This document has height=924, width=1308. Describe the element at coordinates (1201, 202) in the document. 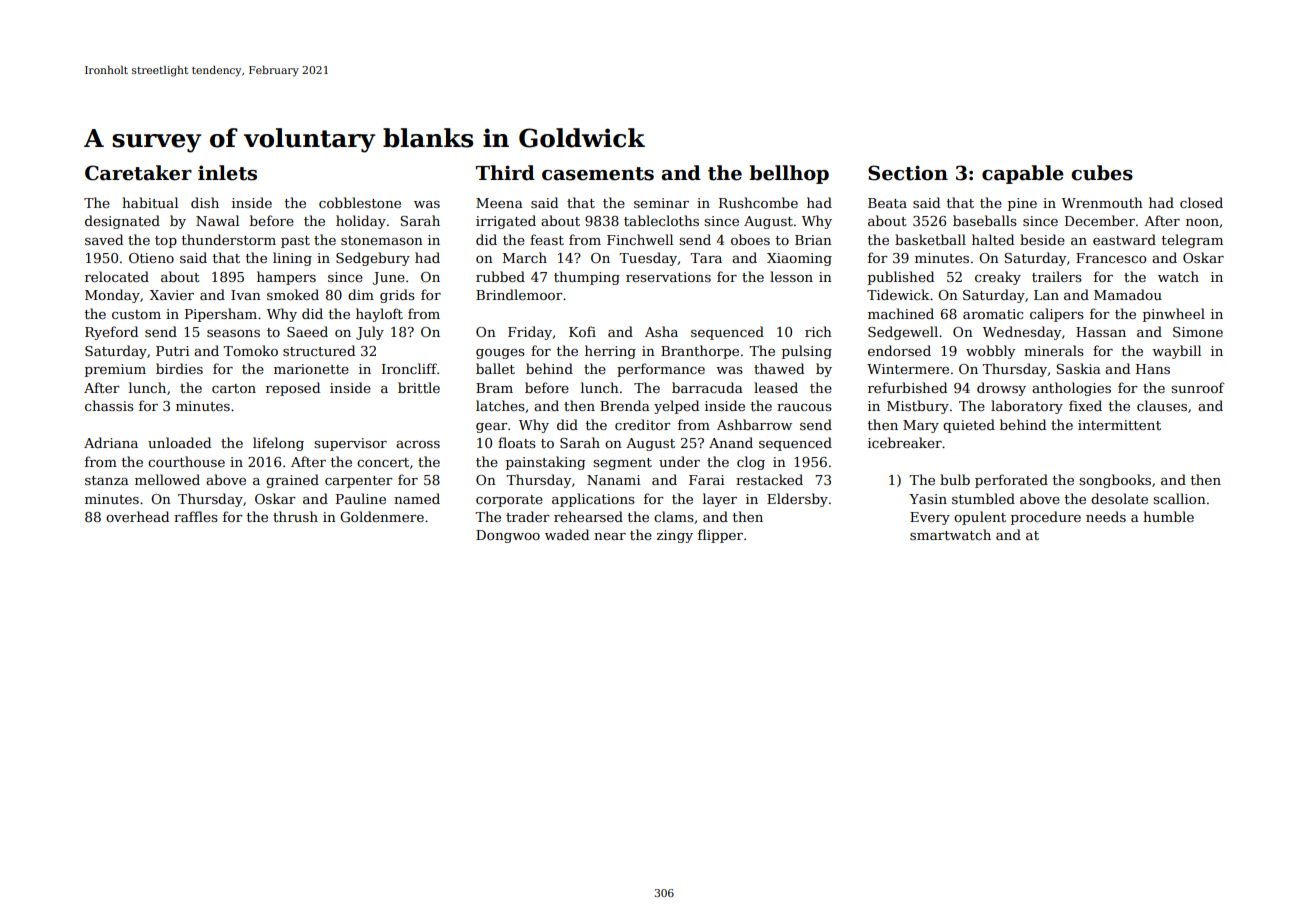

I see `closed` at that location.
